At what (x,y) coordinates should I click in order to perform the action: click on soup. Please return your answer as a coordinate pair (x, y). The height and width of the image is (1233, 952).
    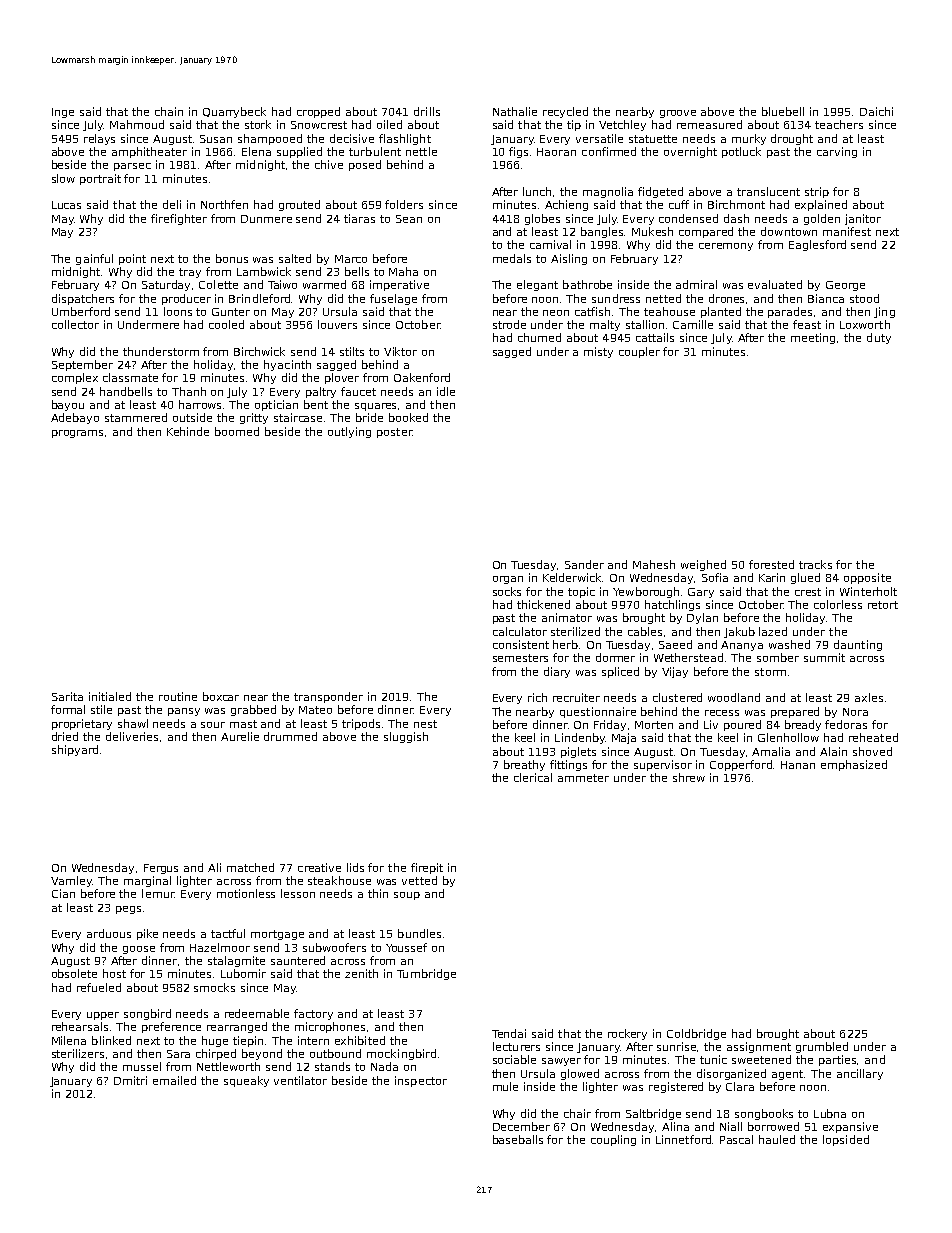
    Looking at the image, I should click on (407, 896).
